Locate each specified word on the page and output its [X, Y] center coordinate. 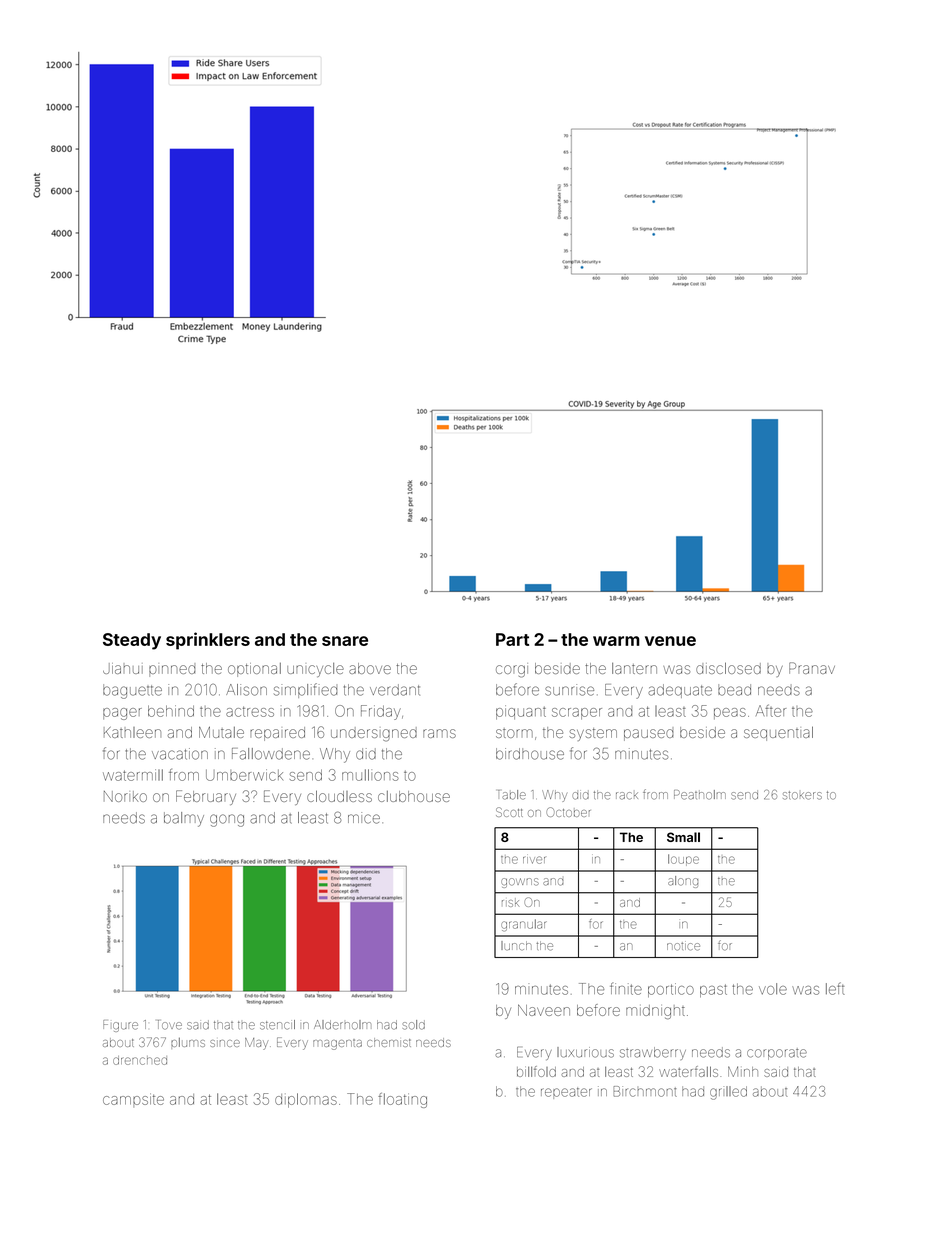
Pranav [812, 668]
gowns [520, 883]
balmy [184, 819]
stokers [802, 795]
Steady [132, 641]
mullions [370, 775]
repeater [566, 1093]
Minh [743, 1071]
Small [683, 837]
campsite [133, 1100]
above [370, 668]
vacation [180, 754]
